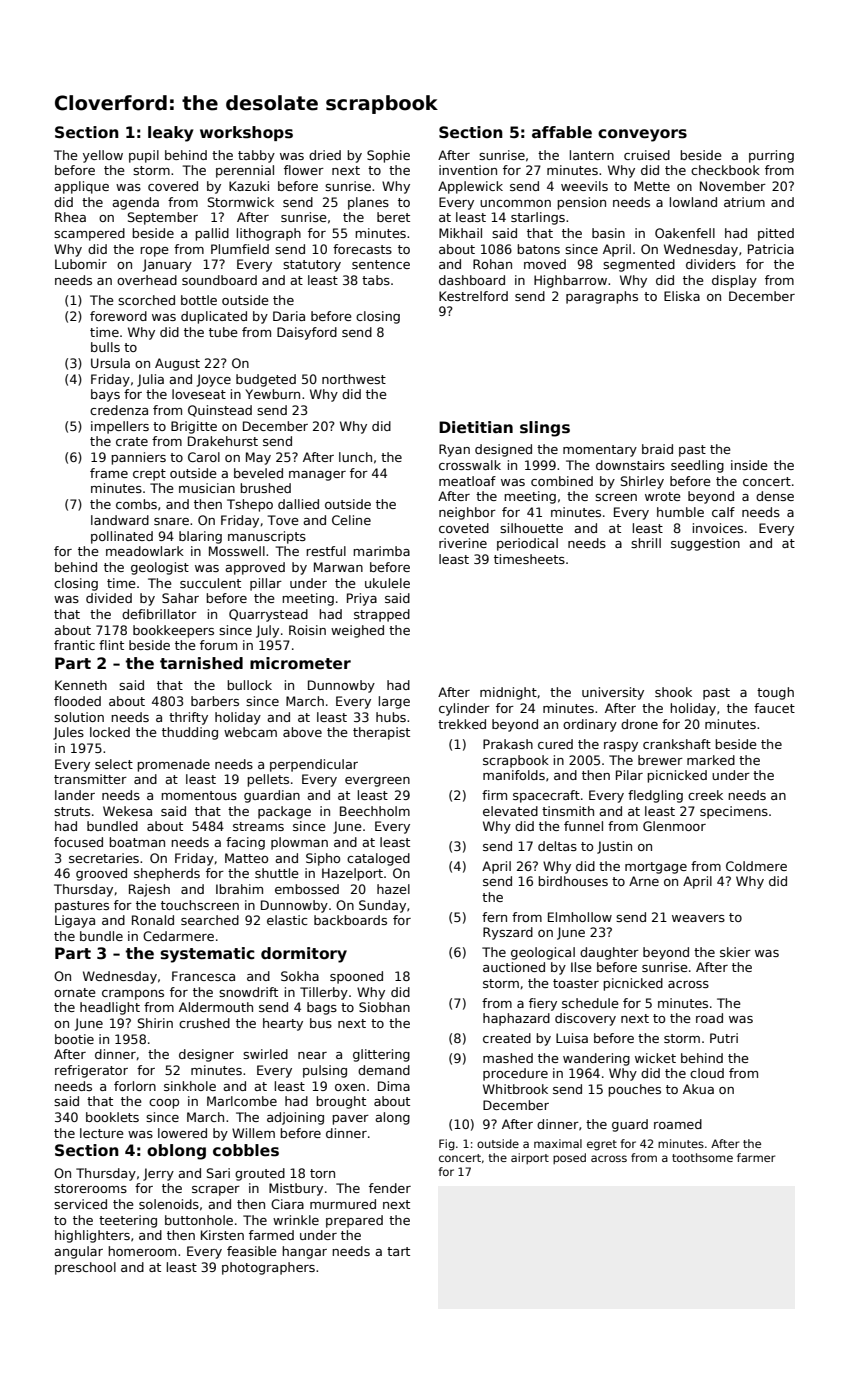  What do you see at coordinates (771, 156) in the image?
I see `purring` at bounding box center [771, 156].
